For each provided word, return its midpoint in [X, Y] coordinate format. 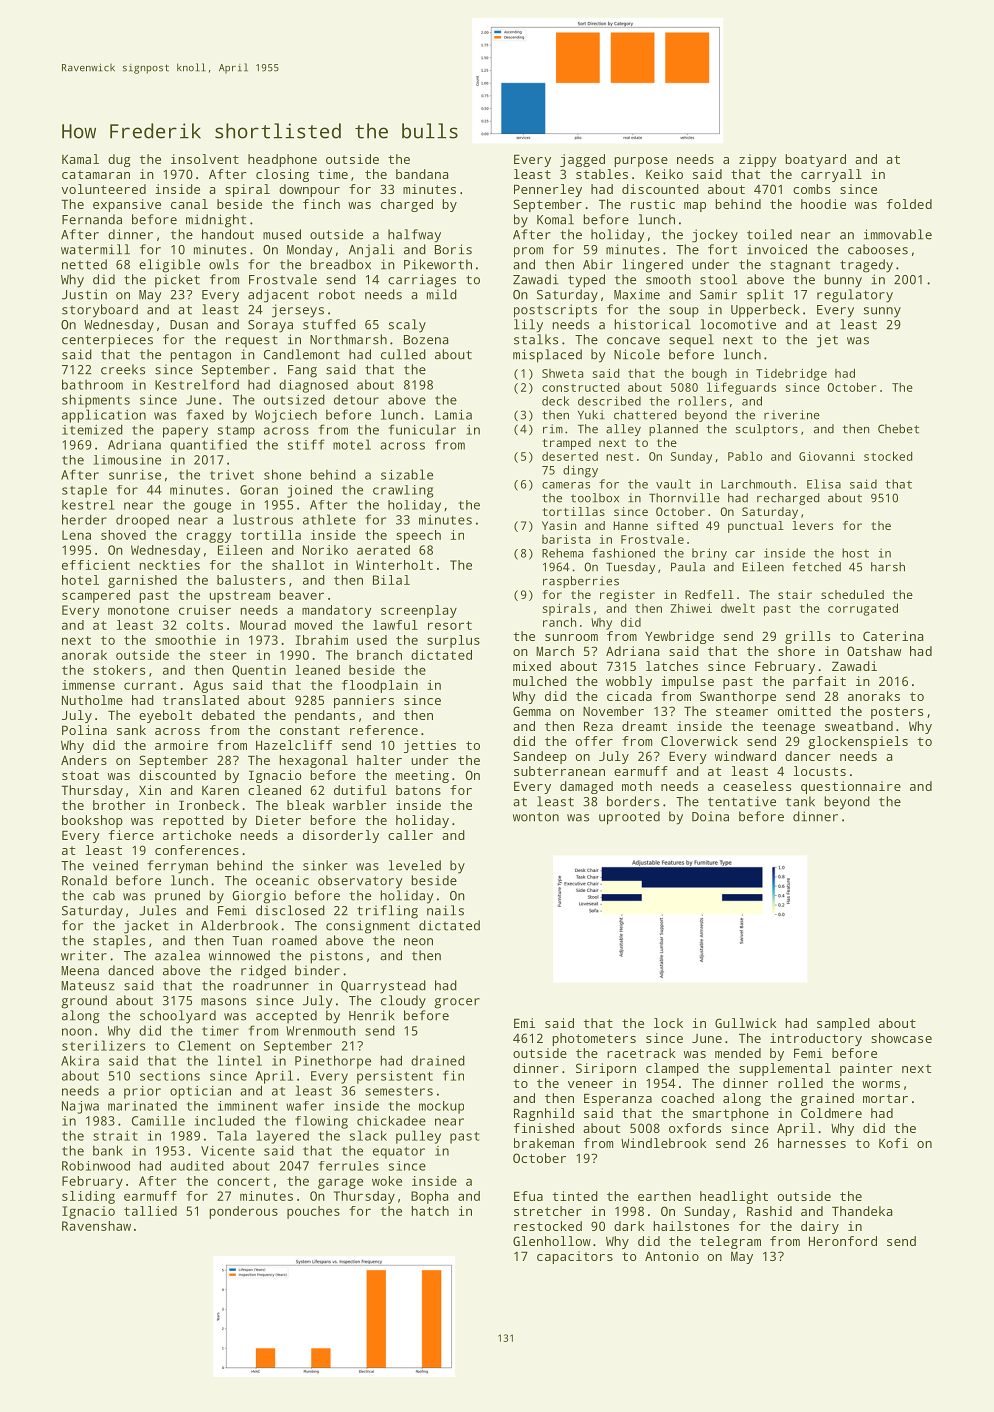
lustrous [263, 519]
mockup [441, 1107]
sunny [882, 312]
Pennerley [548, 190]
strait [115, 1136]
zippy [758, 160]
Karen [220, 790]
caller [410, 835]
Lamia [453, 415]
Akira [80, 1060]
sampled [843, 1024]
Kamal [80, 159]
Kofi [893, 1143]
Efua [528, 1196]
